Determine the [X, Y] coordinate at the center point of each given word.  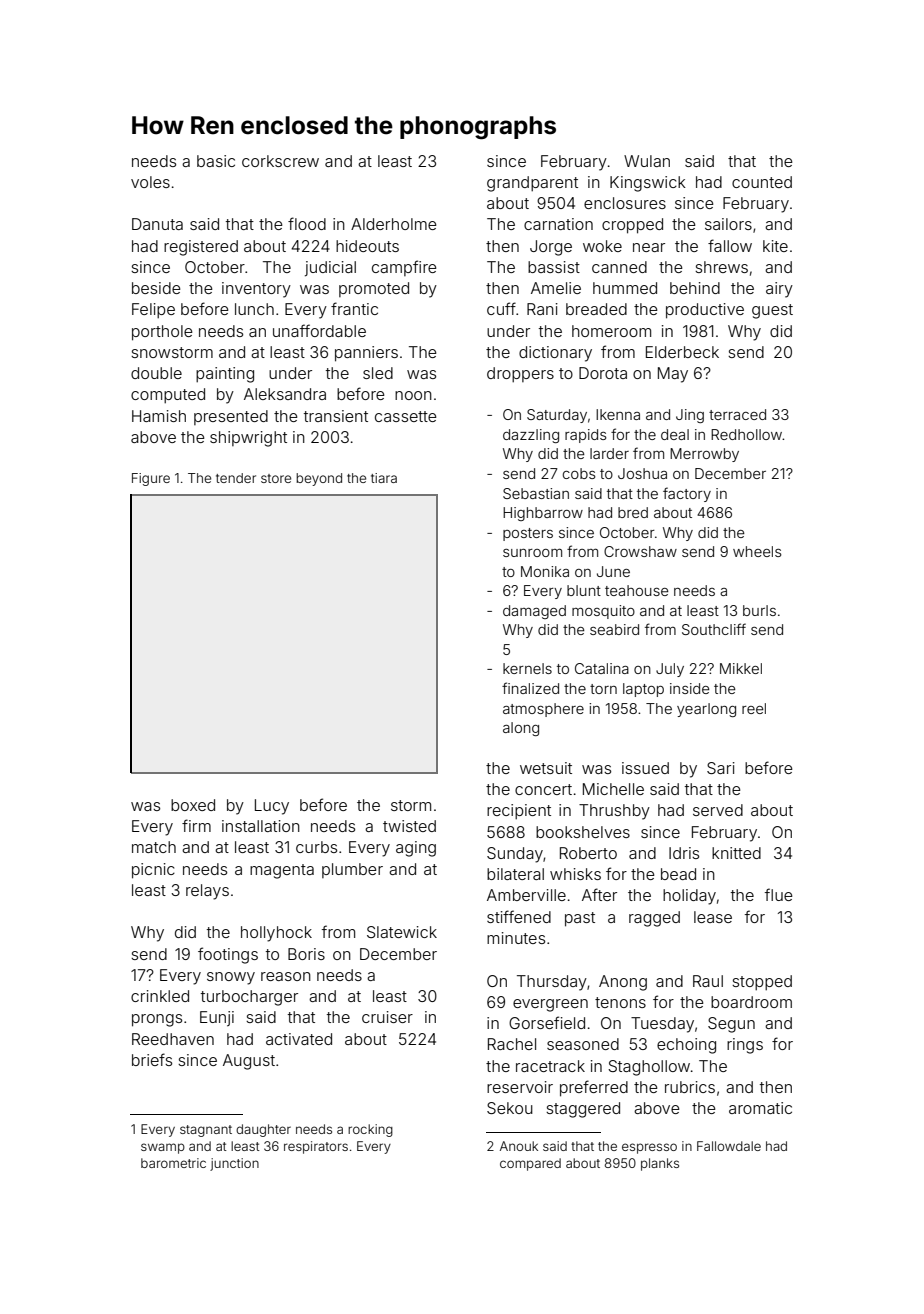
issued [645, 768]
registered [201, 248]
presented [231, 417]
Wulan [647, 161]
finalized [530, 688]
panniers [366, 354]
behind [695, 288]
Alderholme [393, 224]
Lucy [272, 807]
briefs [152, 1059]
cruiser [387, 1017]
